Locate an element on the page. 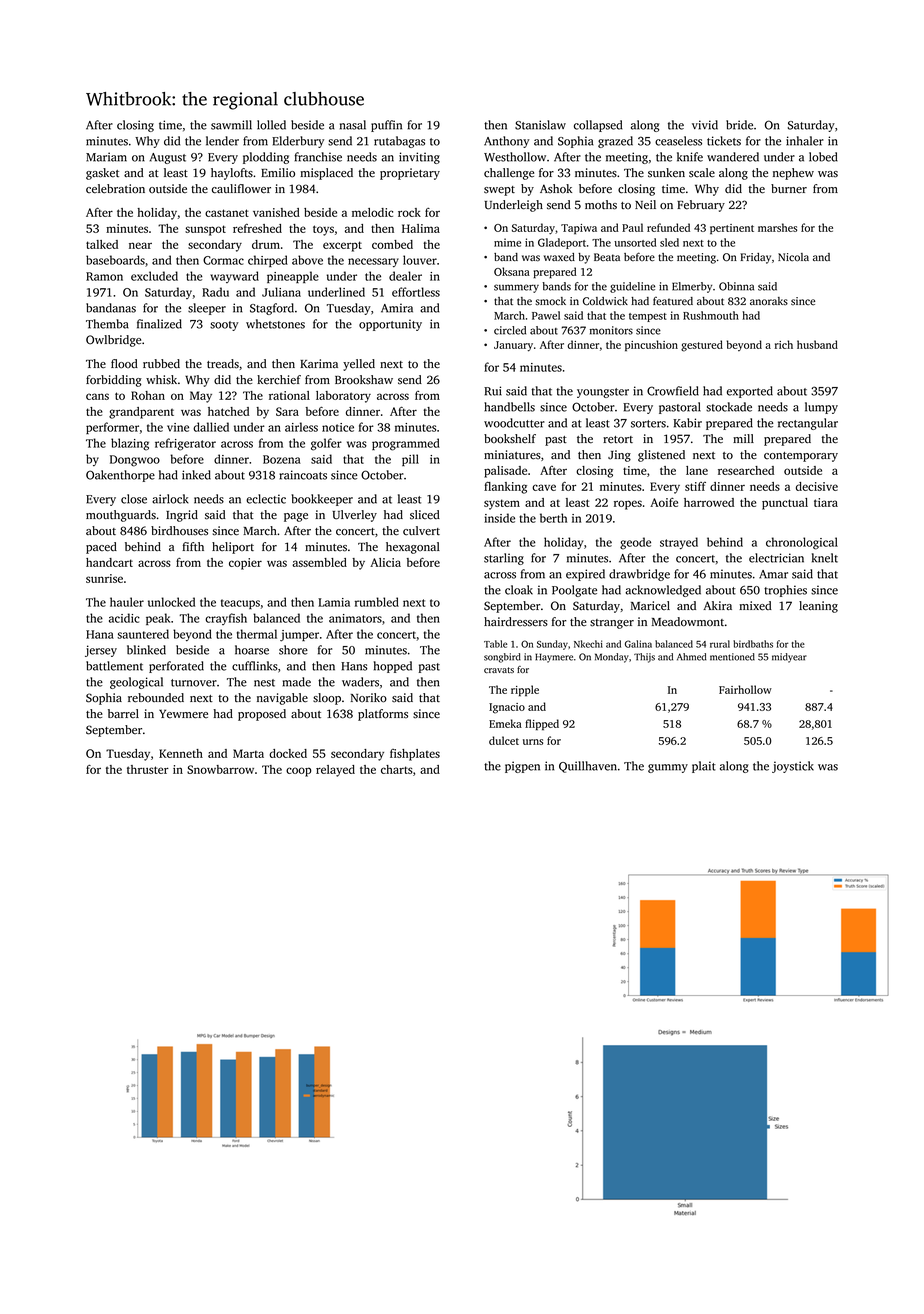  rich is located at coordinates (784, 344).
